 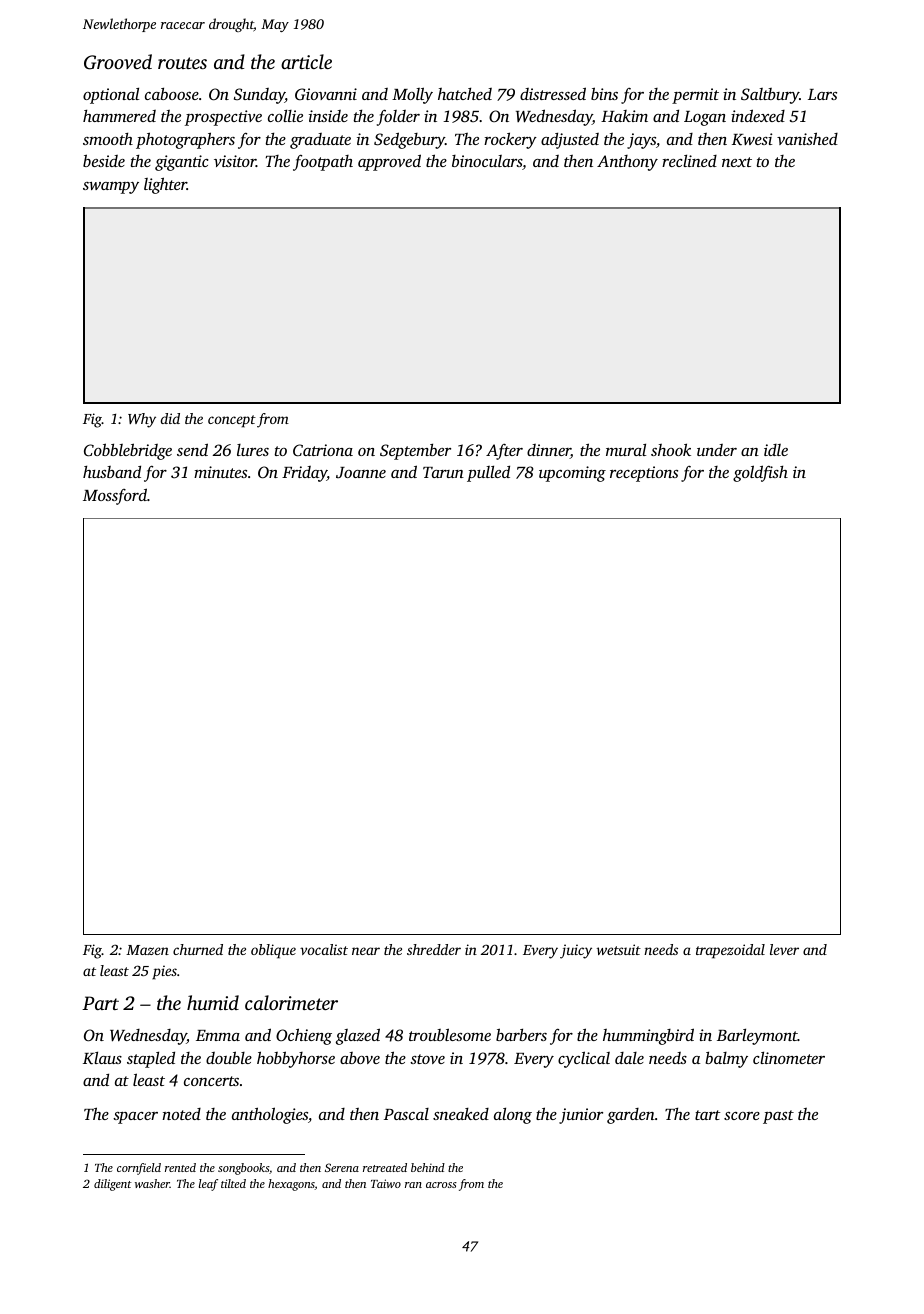 I want to click on pulled, so click(x=488, y=473).
